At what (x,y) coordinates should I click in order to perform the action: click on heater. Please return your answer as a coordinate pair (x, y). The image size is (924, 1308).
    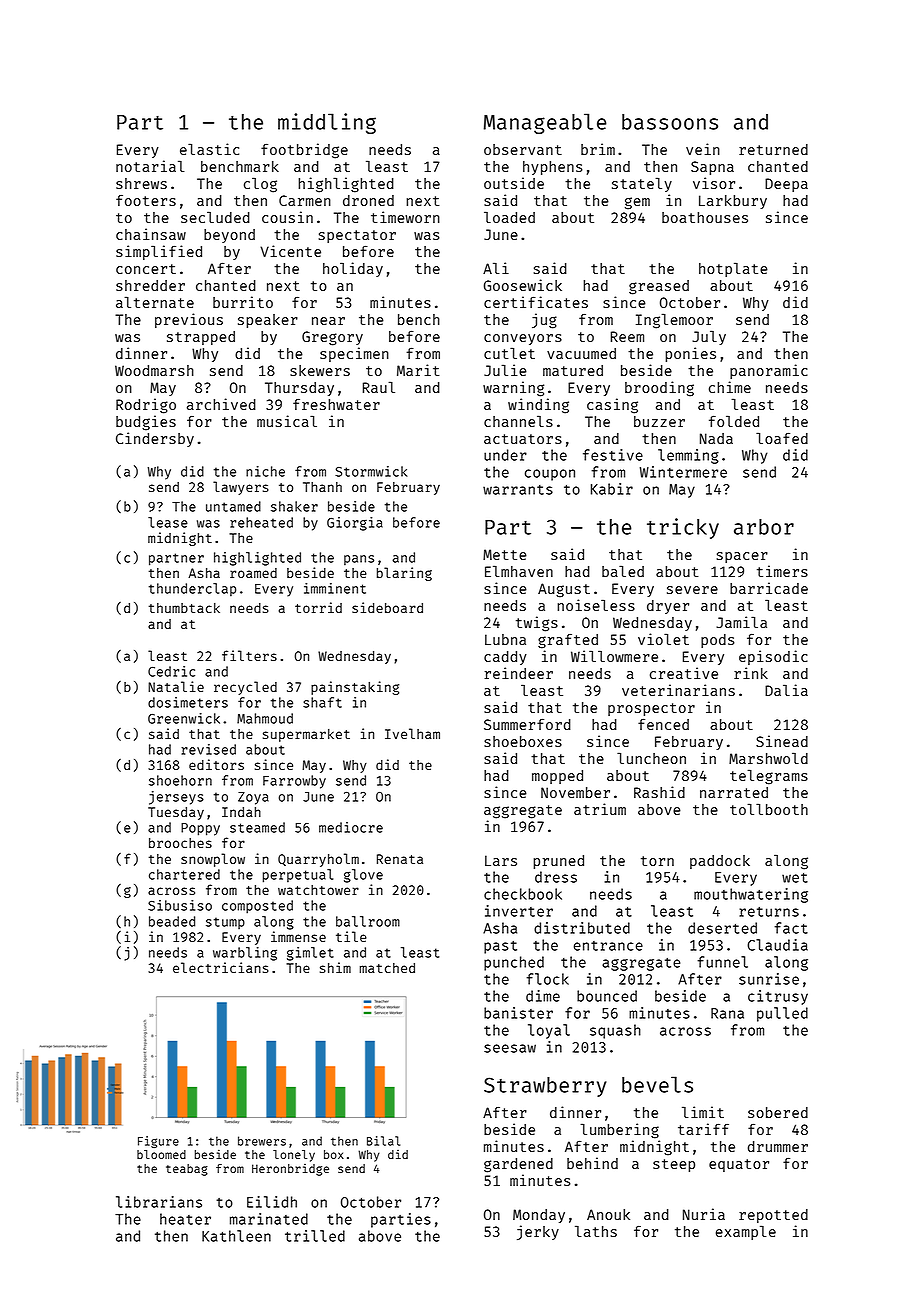
    Looking at the image, I should click on (185, 1219).
